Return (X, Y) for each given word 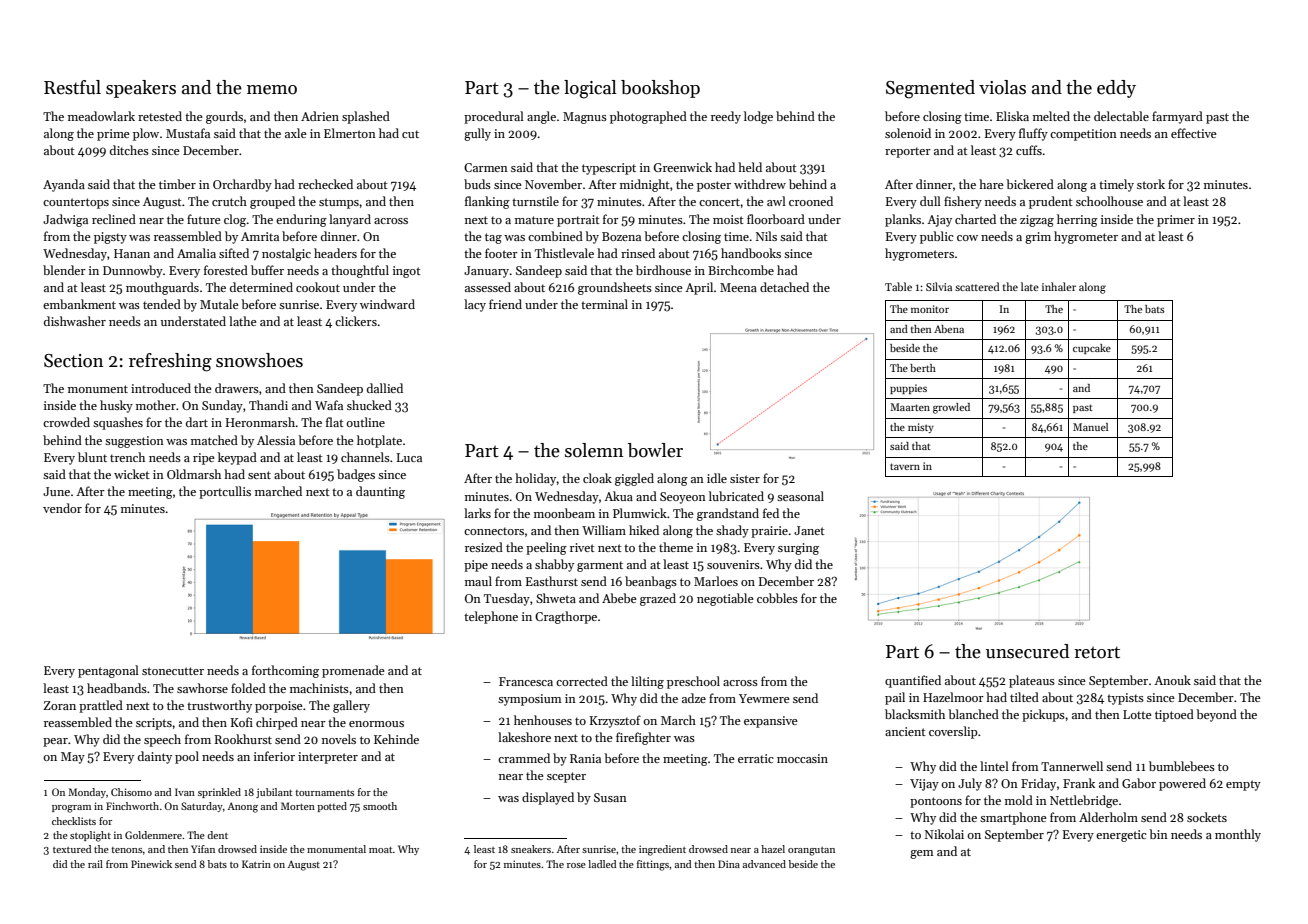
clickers (356, 321)
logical (590, 89)
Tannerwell (1072, 766)
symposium (530, 700)
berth (923, 368)
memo (272, 90)
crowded (66, 422)
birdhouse (663, 270)
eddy (1116, 89)
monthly (1238, 835)
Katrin (256, 864)
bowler (655, 450)
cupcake (1092, 349)
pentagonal (108, 671)
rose (576, 865)
